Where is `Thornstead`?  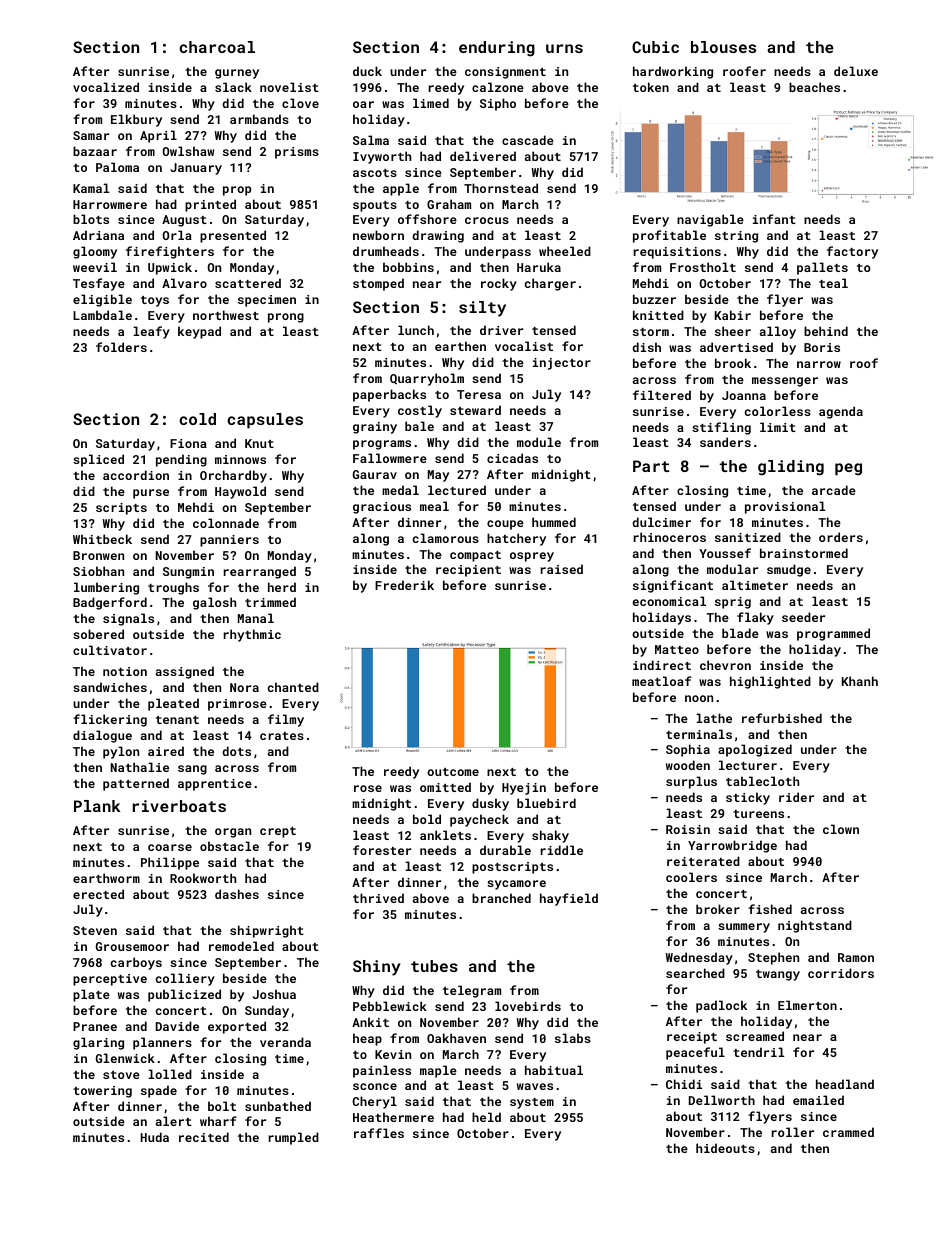
Thornstead is located at coordinates (501, 188).
